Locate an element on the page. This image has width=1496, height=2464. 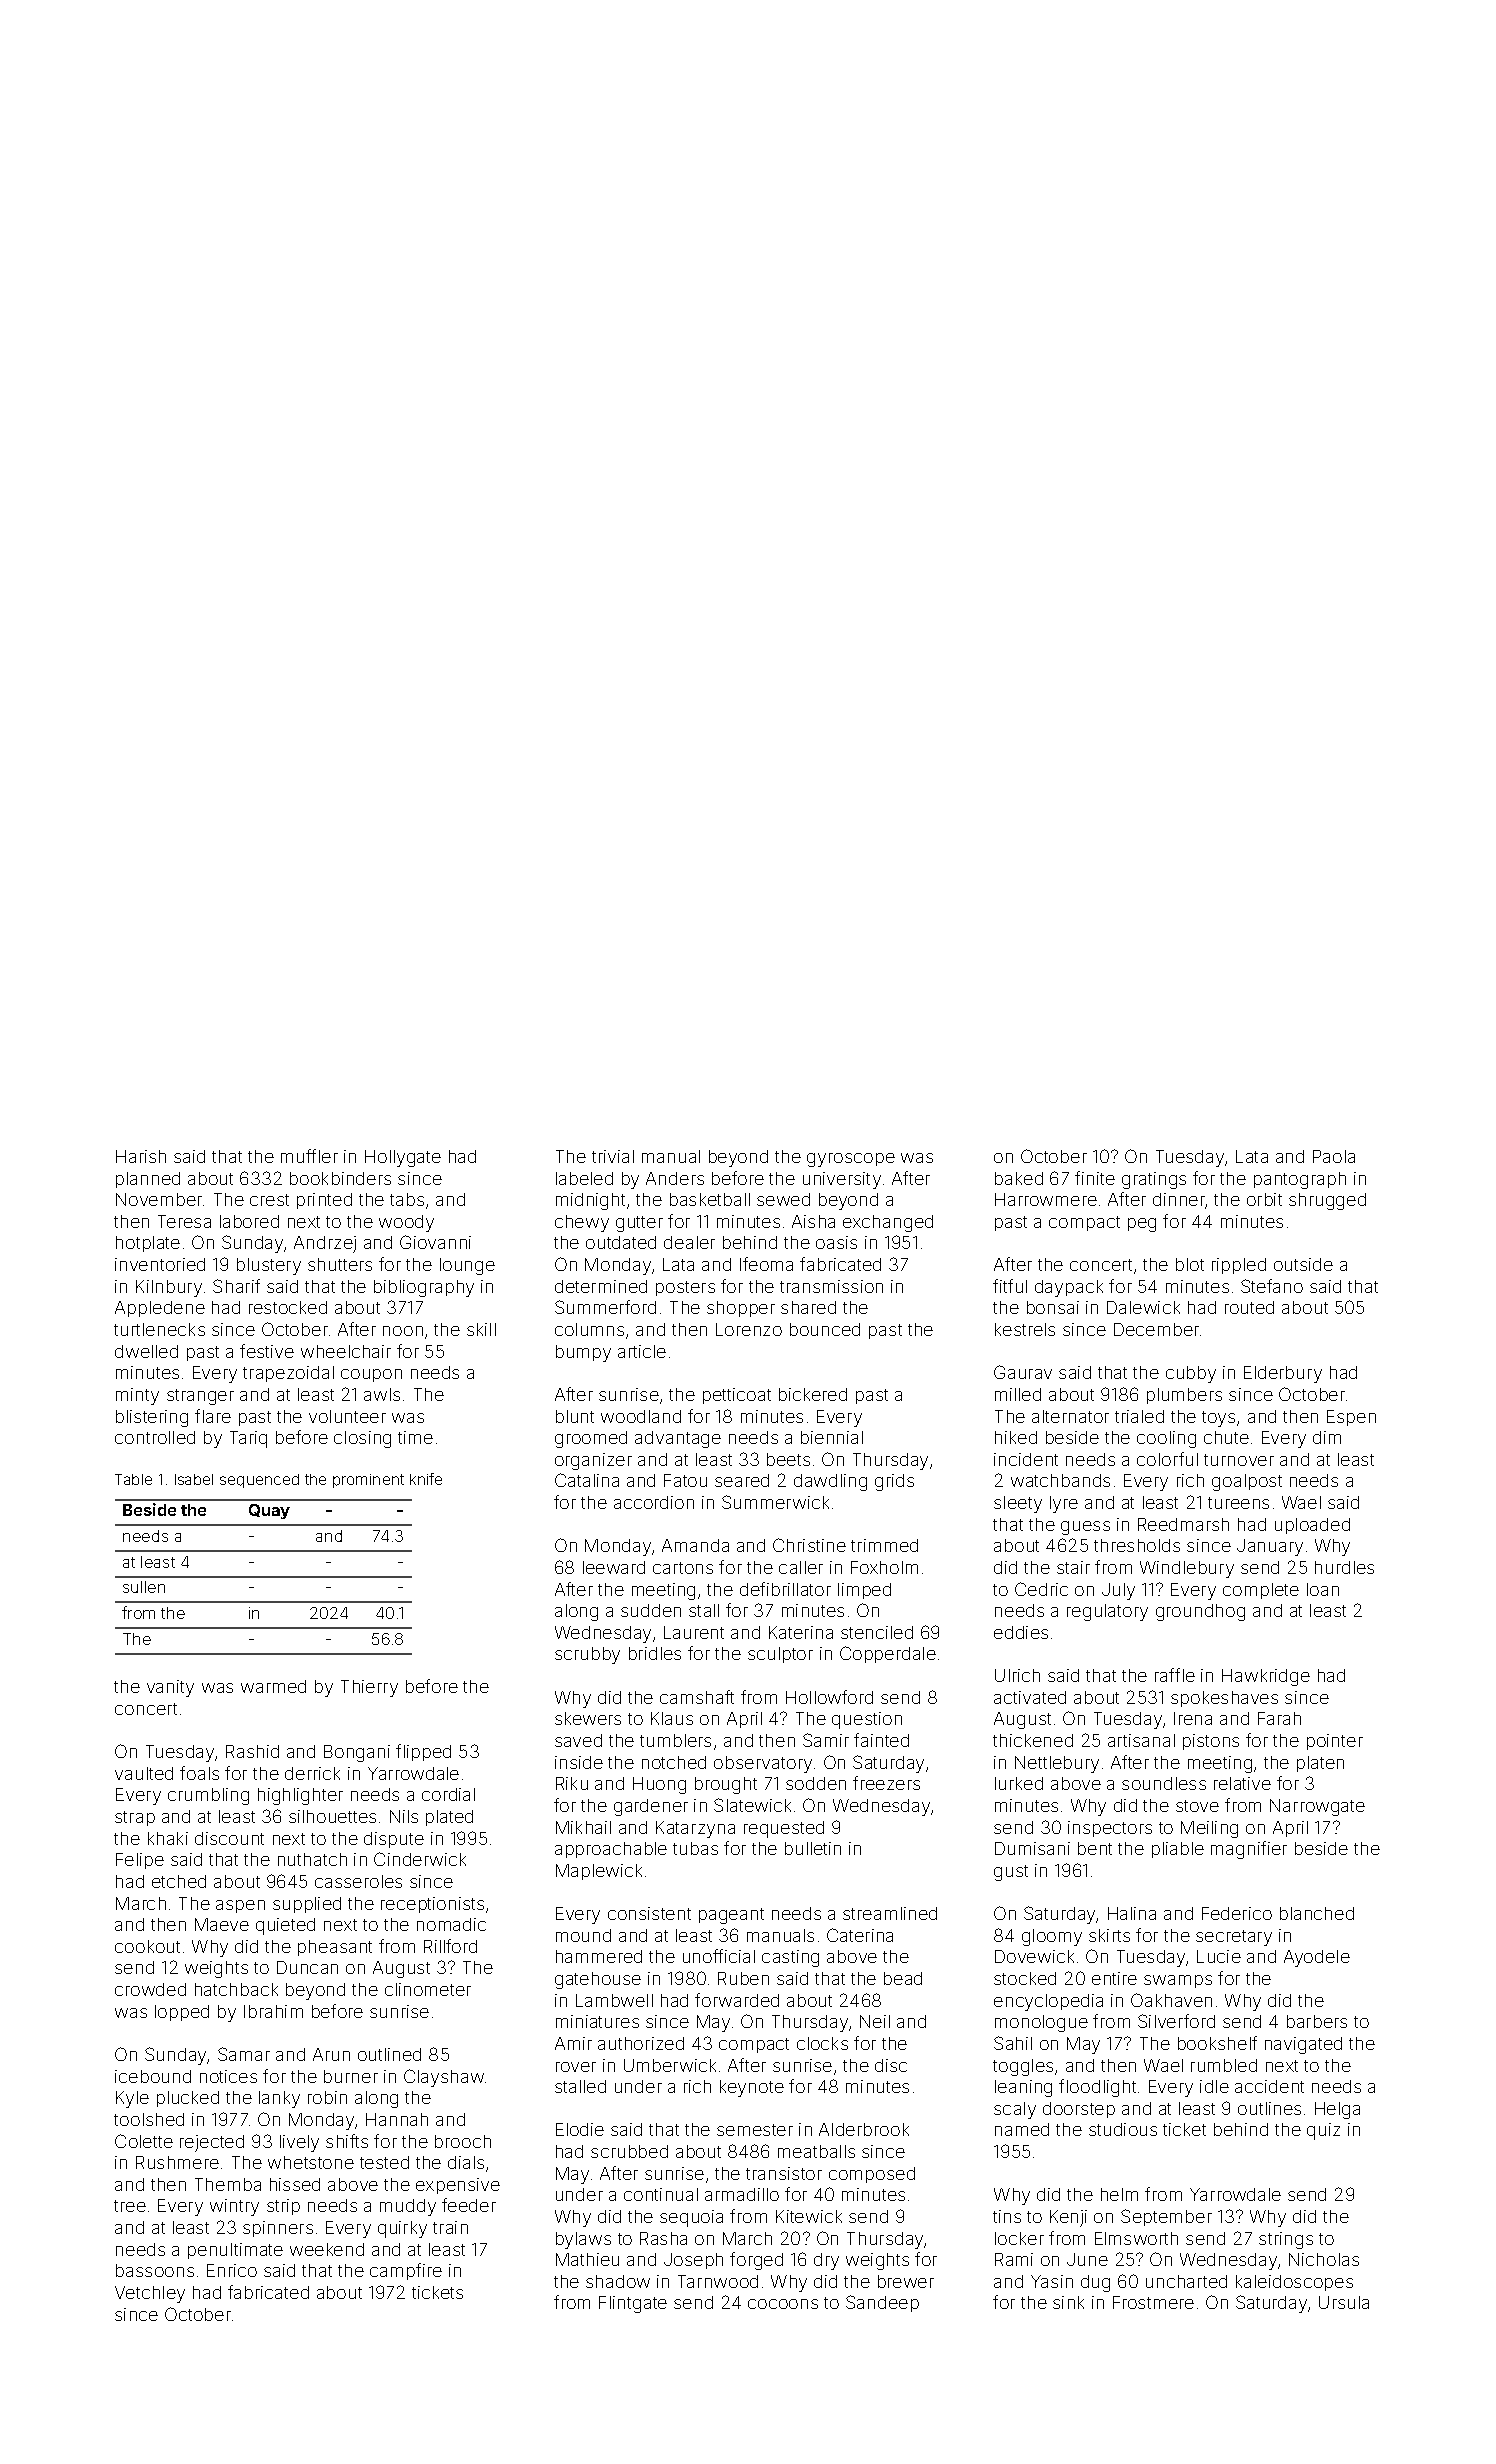
Vetchley is located at coordinates (150, 2294).
